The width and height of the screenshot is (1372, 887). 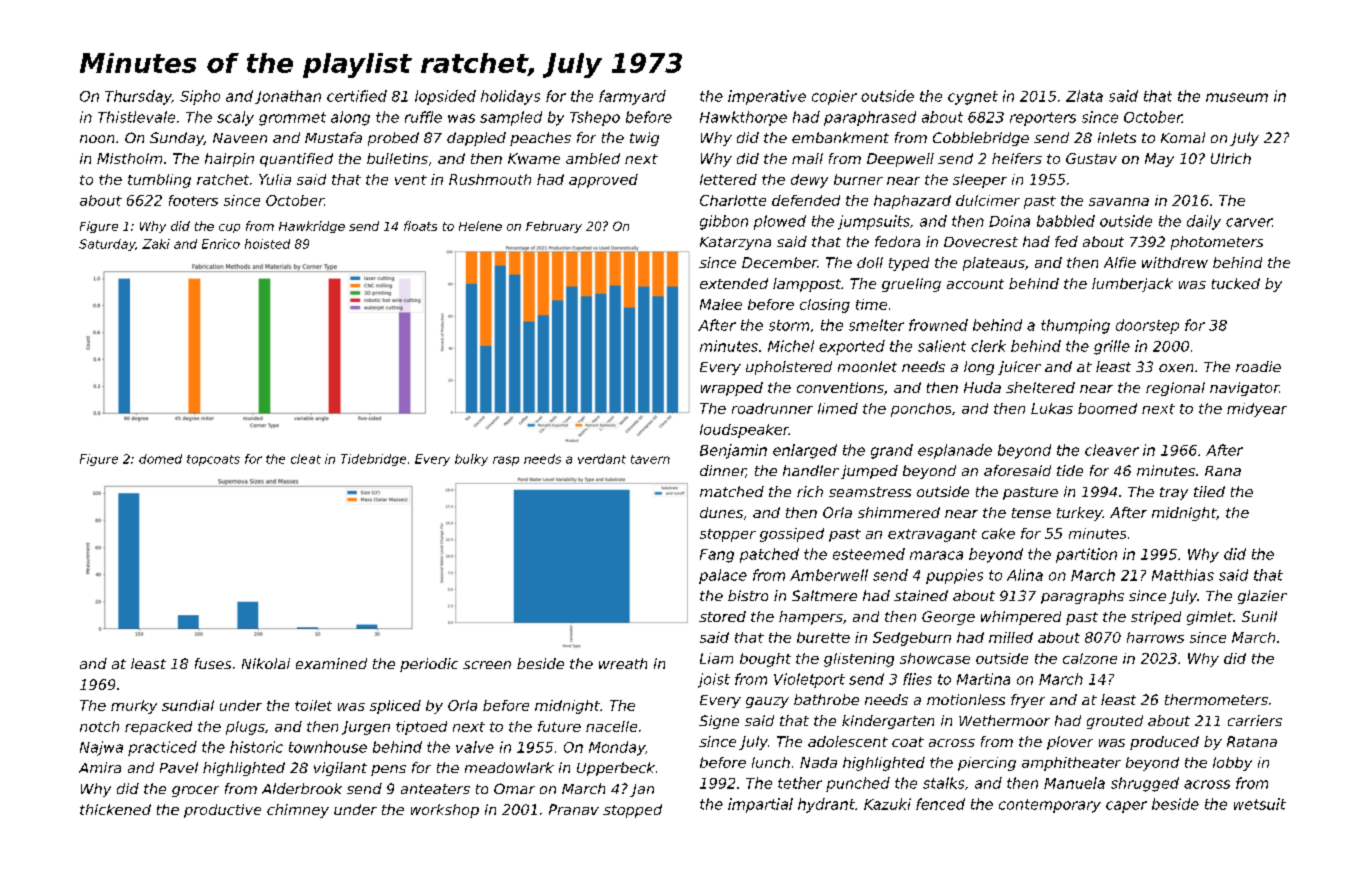 What do you see at coordinates (288, 97) in the screenshot?
I see `Jonathan` at bounding box center [288, 97].
